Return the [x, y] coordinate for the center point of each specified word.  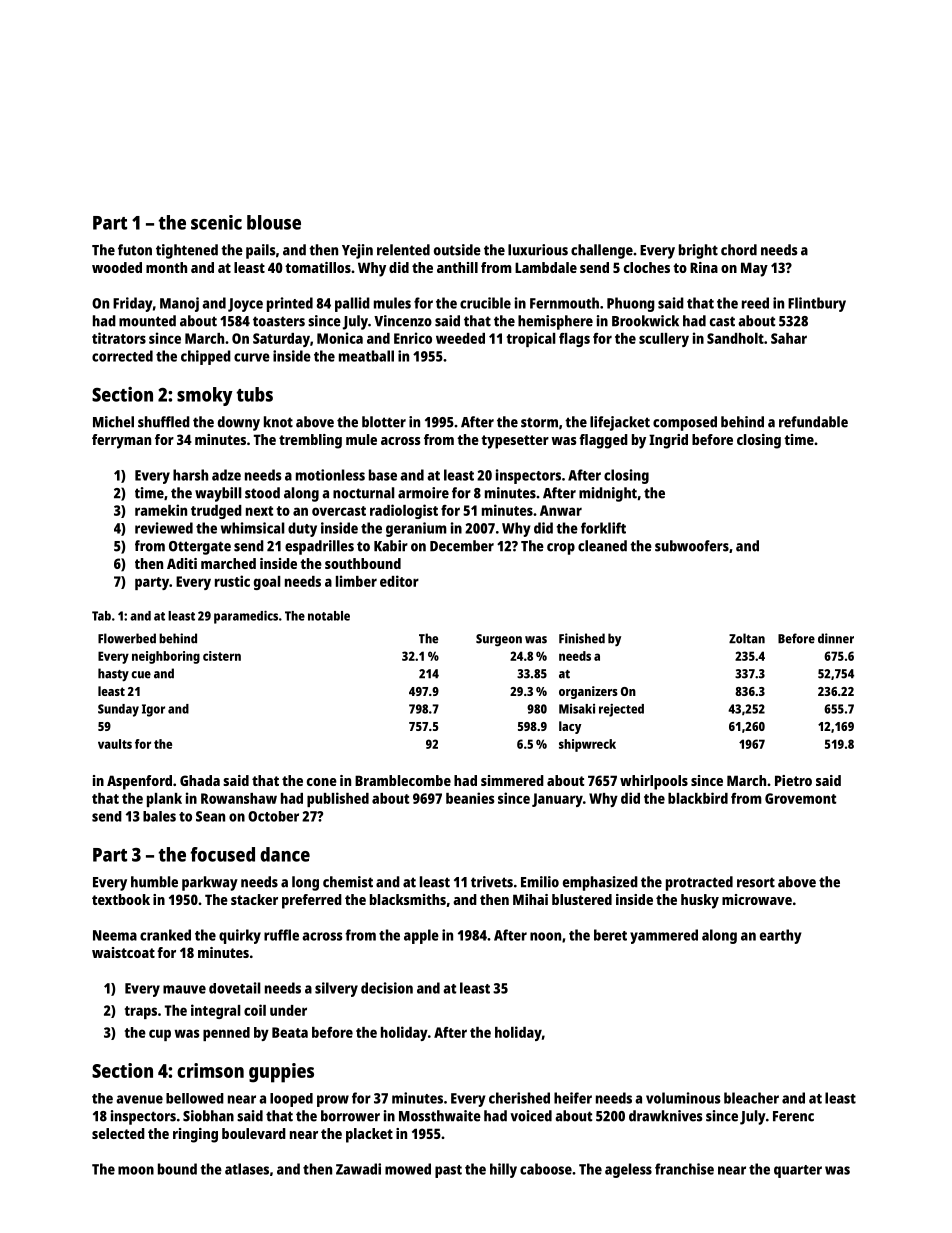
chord [739, 250]
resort [756, 882]
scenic [216, 222]
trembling [310, 441]
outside [457, 250]
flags [574, 340]
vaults [115, 744]
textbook [121, 899]
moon [136, 1170]
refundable [813, 422]
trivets [492, 882]
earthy [781, 936]
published [338, 799]
